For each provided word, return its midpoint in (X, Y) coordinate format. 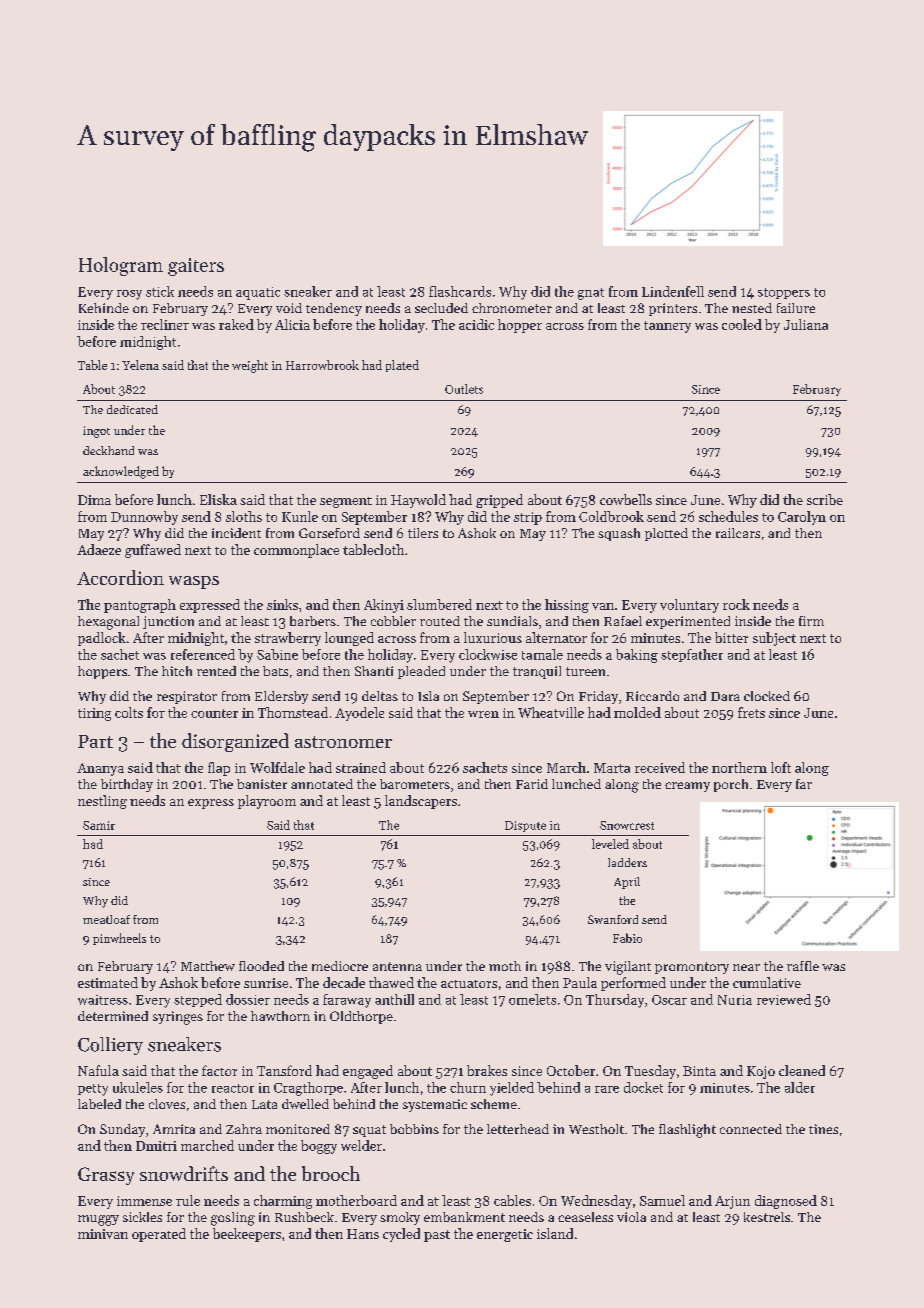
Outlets (464, 389)
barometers (415, 784)
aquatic (258, 293)
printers (673, 309)
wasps (194, 582)
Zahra (244, 1129)
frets (751, 712)
